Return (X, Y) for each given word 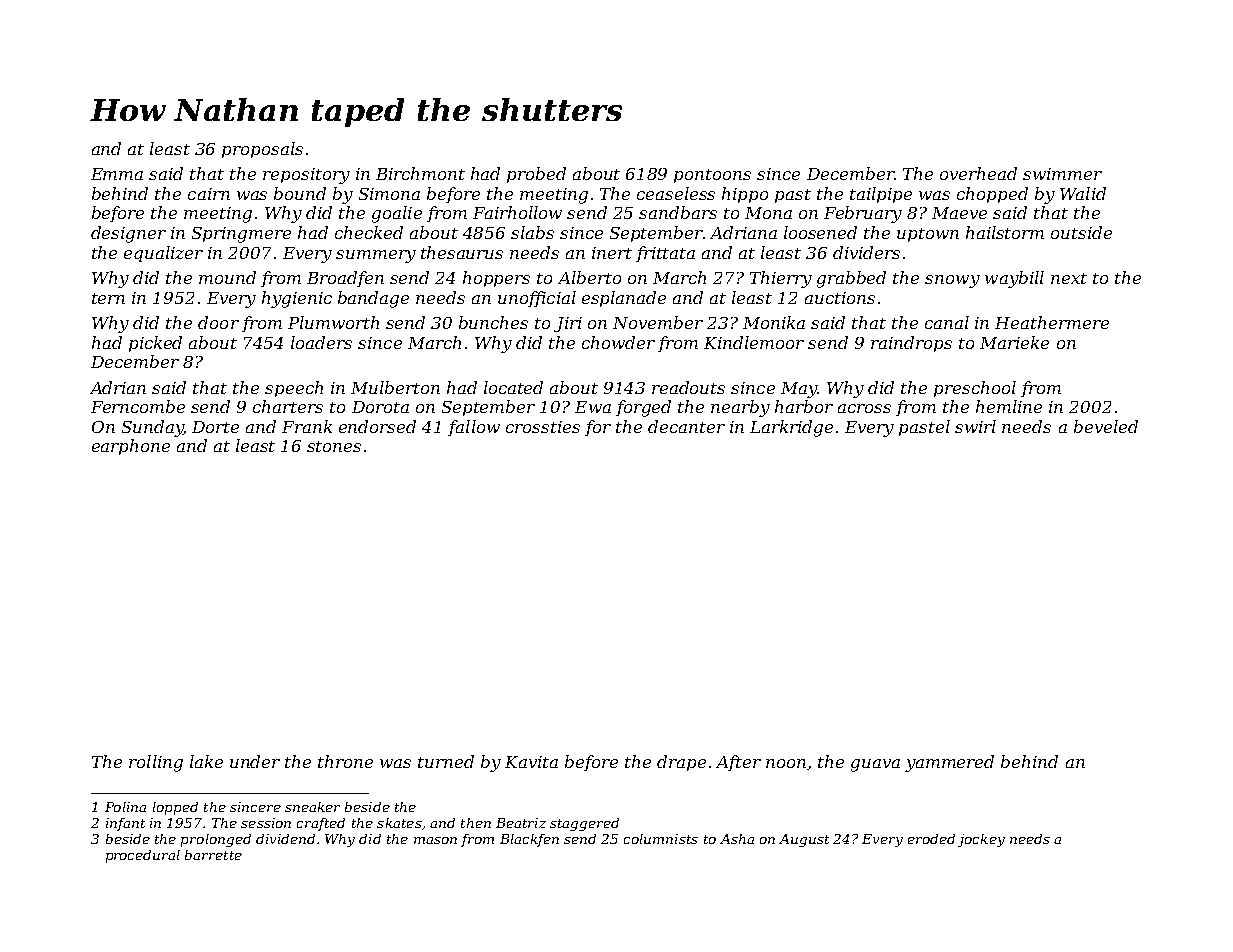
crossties (543, 427)
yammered (949, 763)
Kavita (531, 762)
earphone (131, 447)
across (864, 408)
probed (536, 175)
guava (875, 765)
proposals (262, 150)
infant (125, 824)
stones (334, 446)
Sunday (152, 428)
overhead (978, 173)
